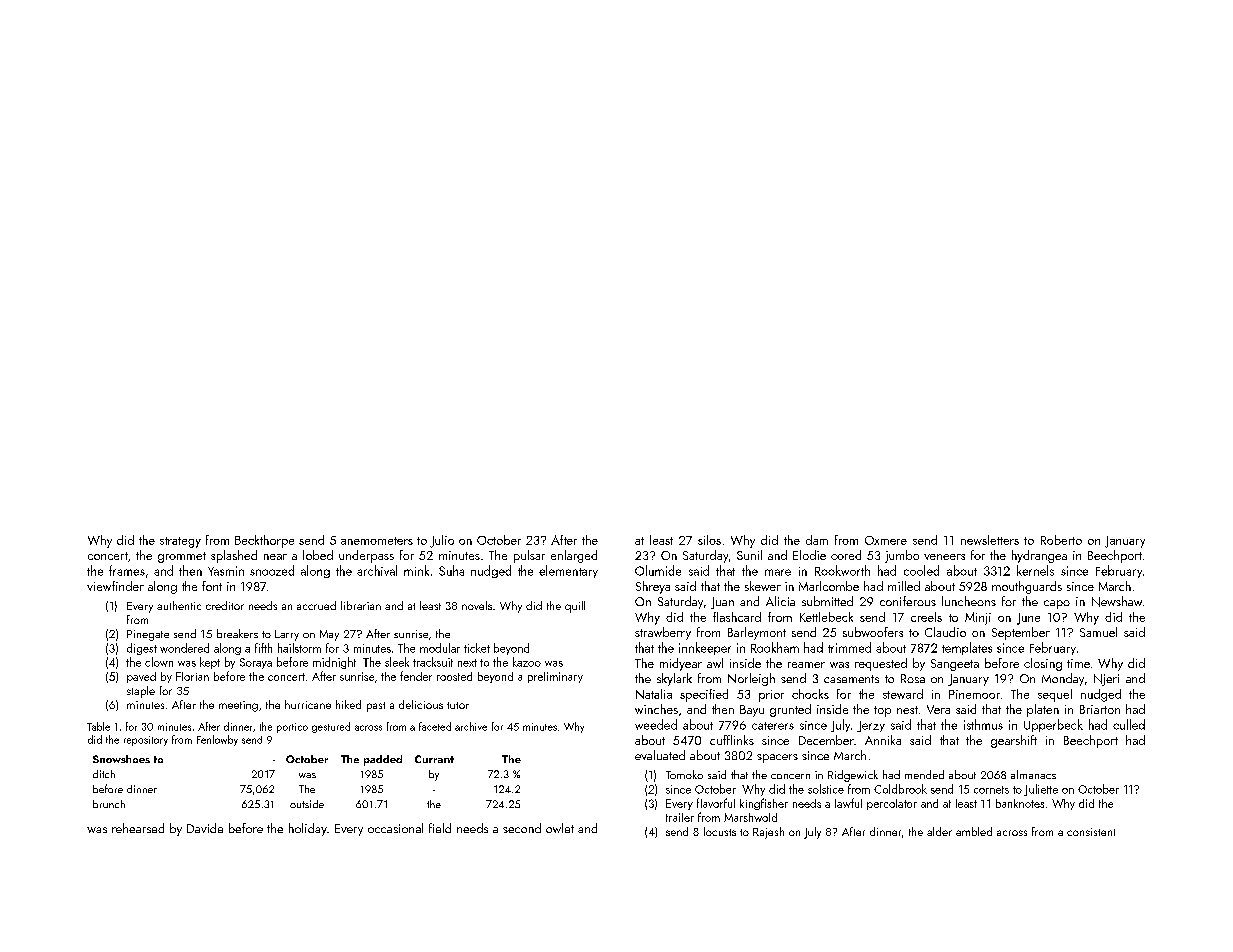  What do you see at coordinates (121, 759) in the screenshot?
I see `Snowshoes` at bounding box center [121, 759].
